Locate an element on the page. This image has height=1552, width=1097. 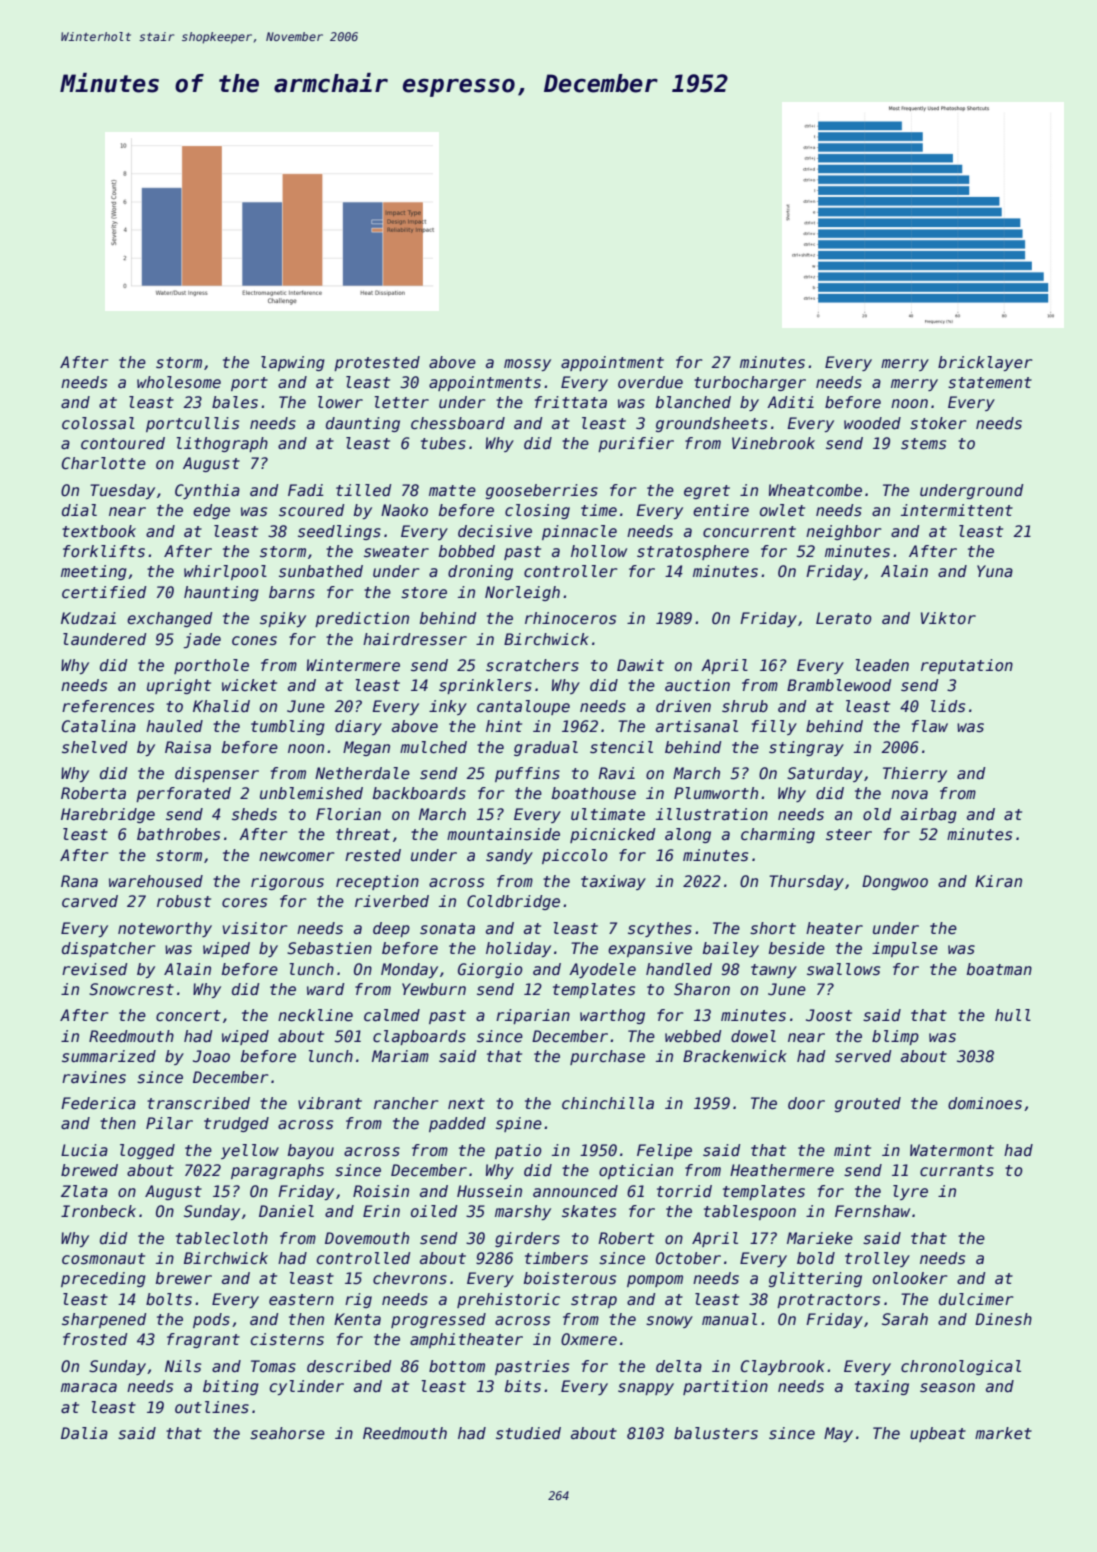
sandy is located at coordinates (509, 856).
